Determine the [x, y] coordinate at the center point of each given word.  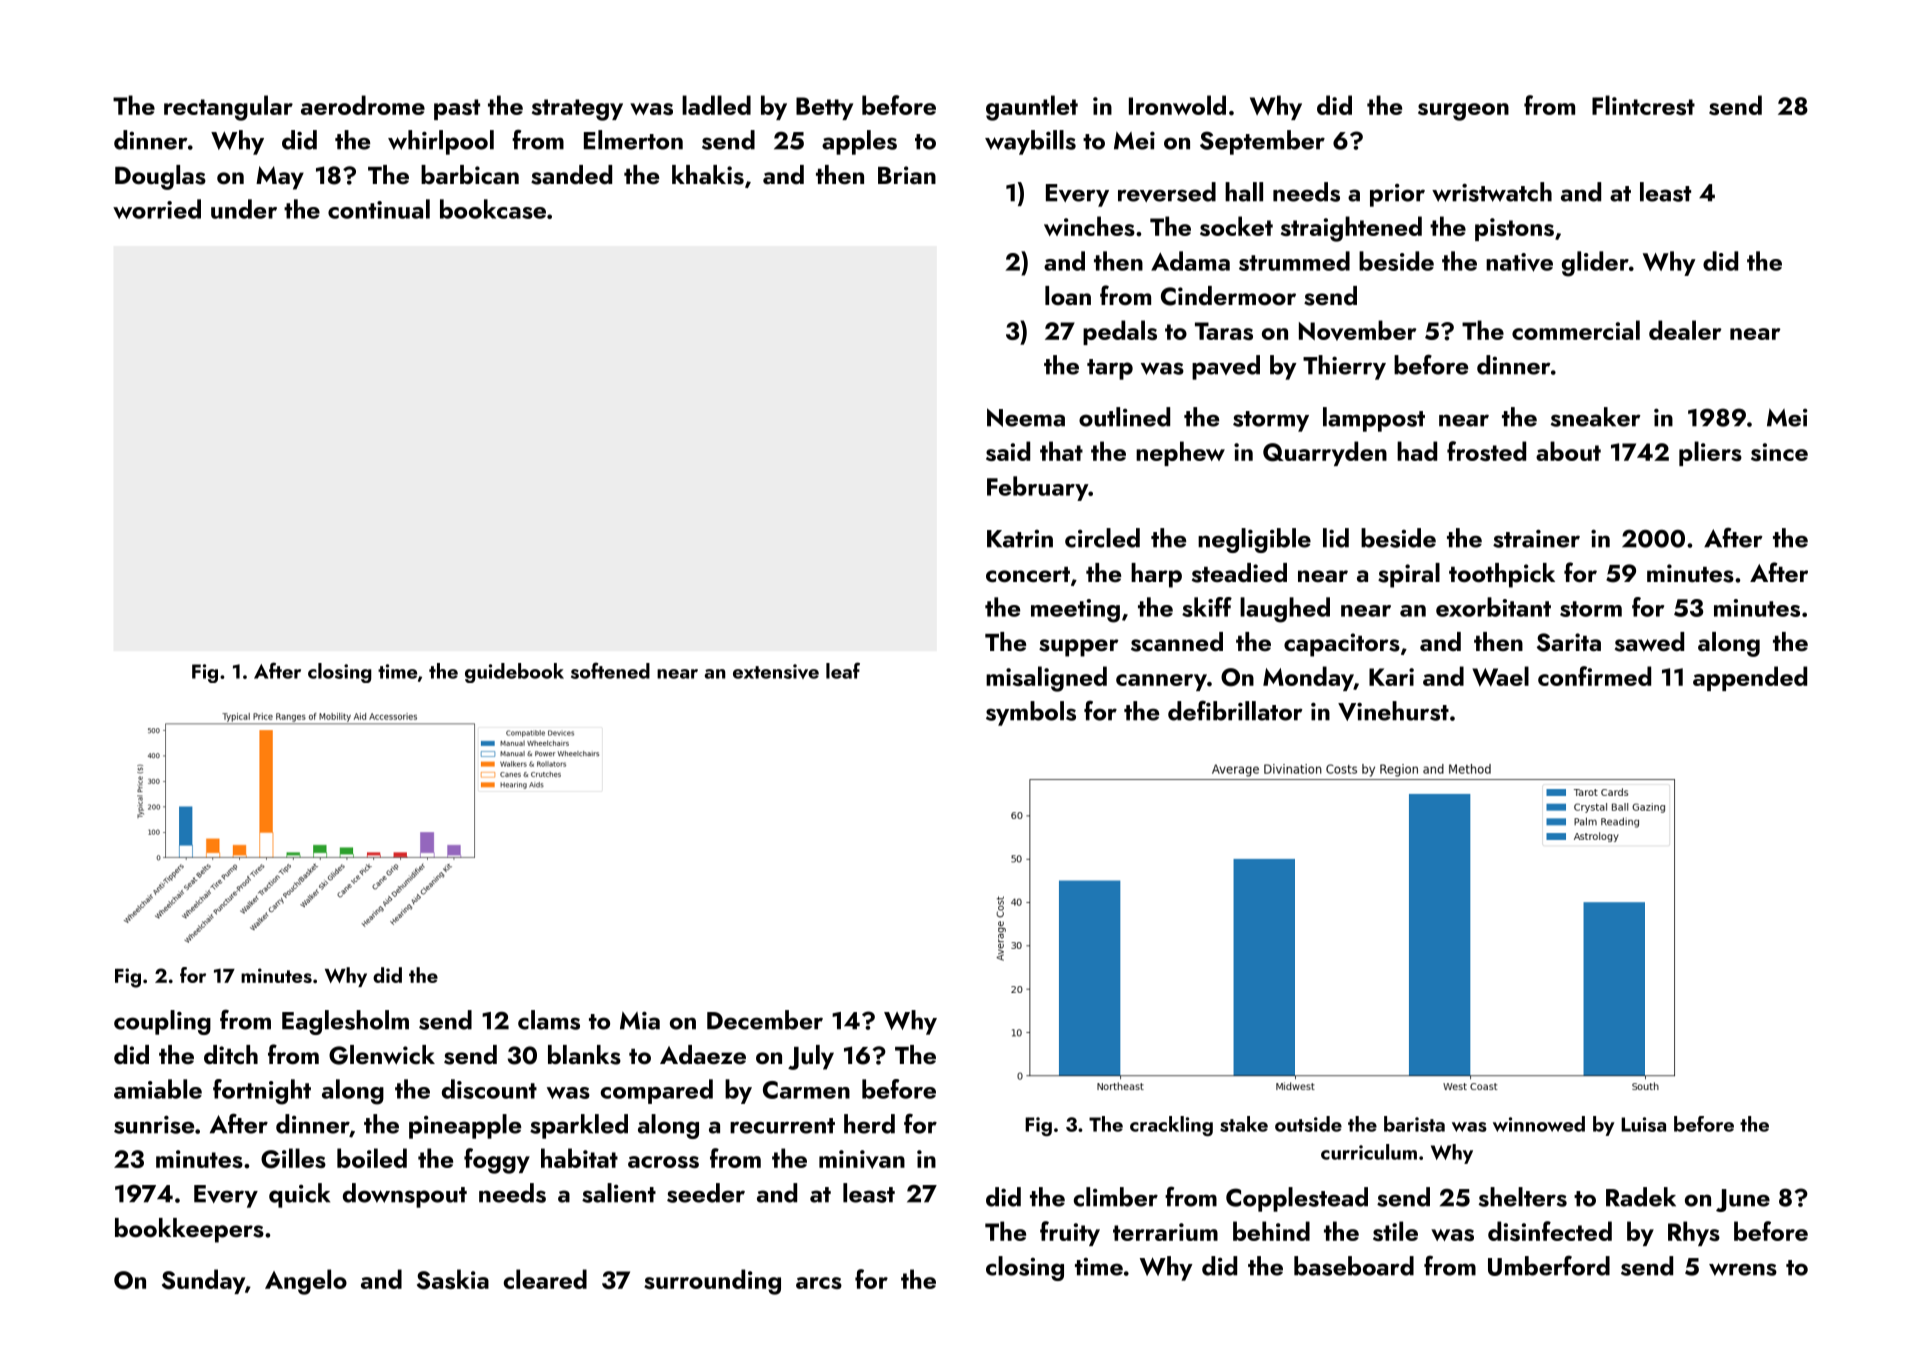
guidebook [514, 673]
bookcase [493, 209]
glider [1595, 264]
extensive [776, 671]
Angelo [306, 1282]
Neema [1026, 417]
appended [1750, 678]
